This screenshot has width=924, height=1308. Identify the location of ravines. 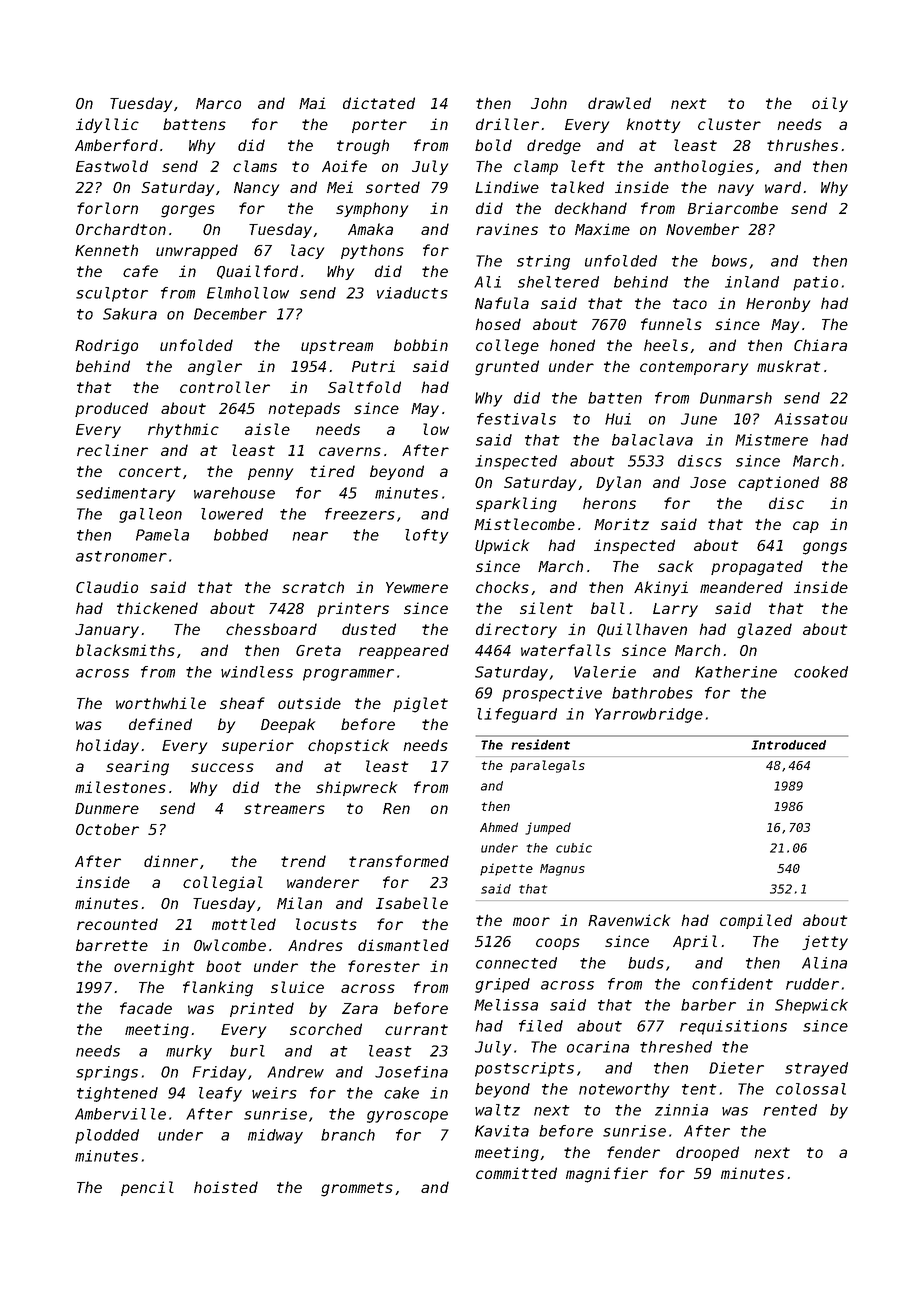
(507, 229).
